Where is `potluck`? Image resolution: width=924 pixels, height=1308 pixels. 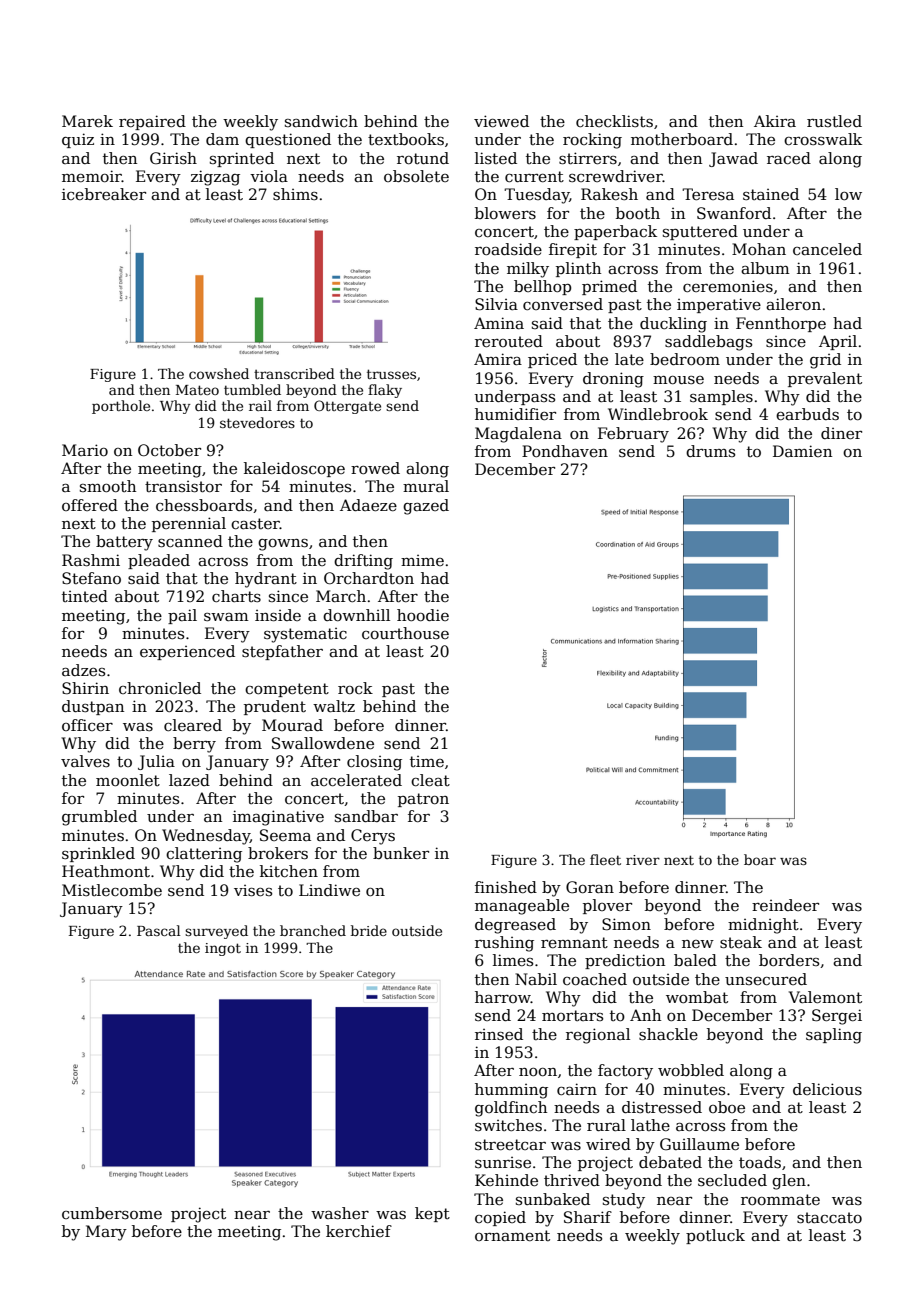
potluck is located at coordinates (715, 1236).
